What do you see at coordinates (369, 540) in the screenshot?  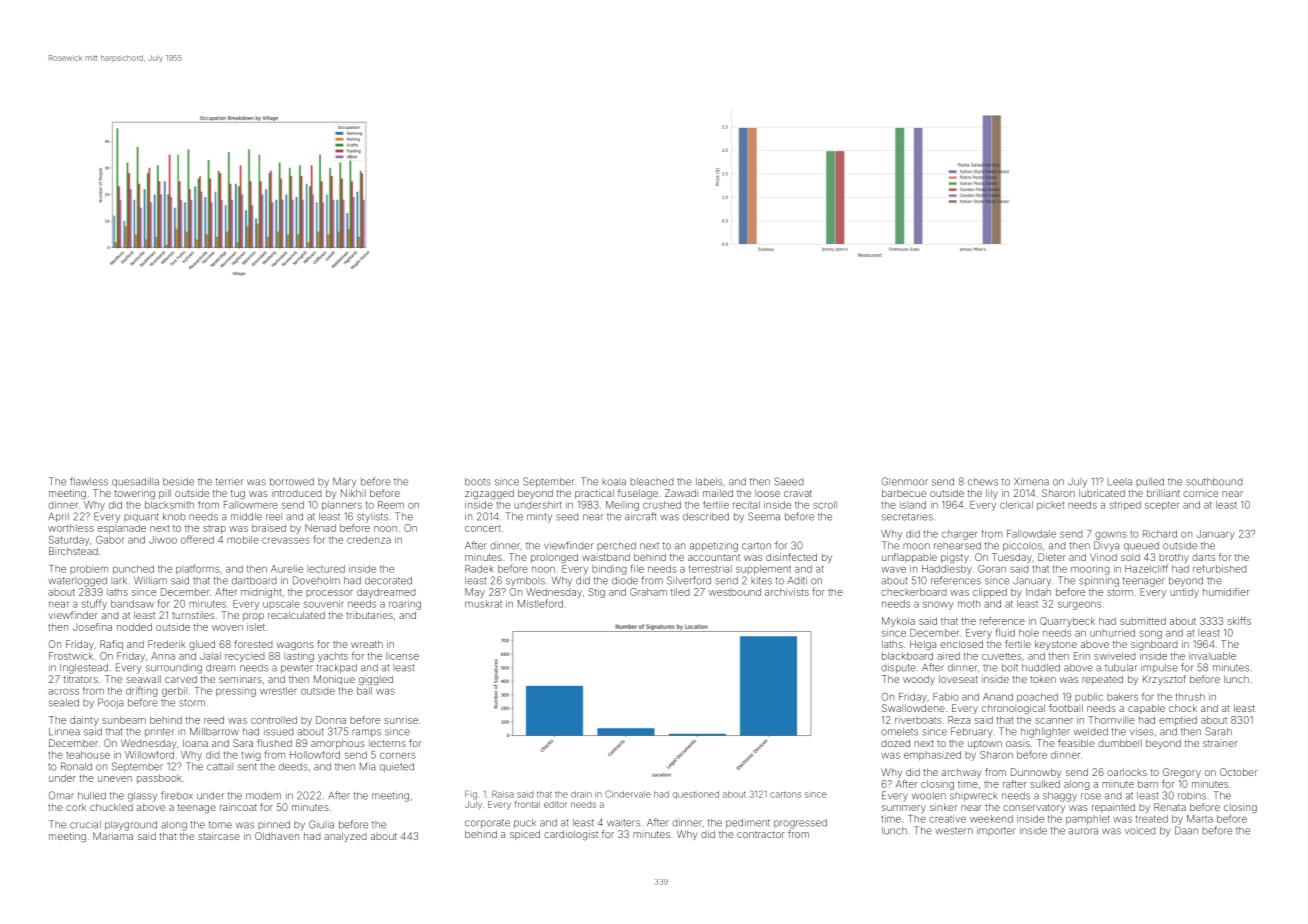 I see `credenza` at bounding box center [369, 540].
